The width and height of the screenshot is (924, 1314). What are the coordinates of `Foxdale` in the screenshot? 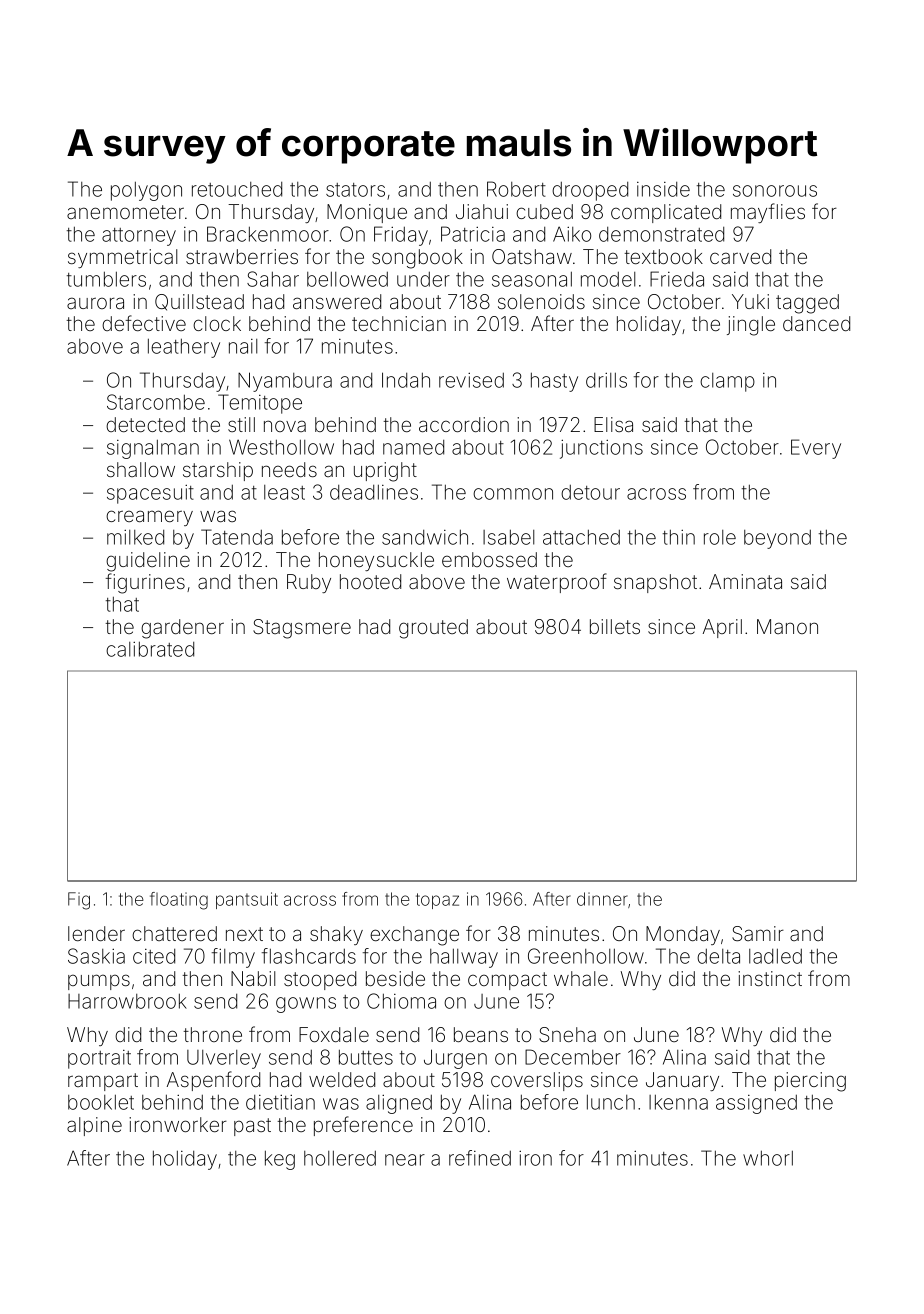 It's located at (334, 1034).
